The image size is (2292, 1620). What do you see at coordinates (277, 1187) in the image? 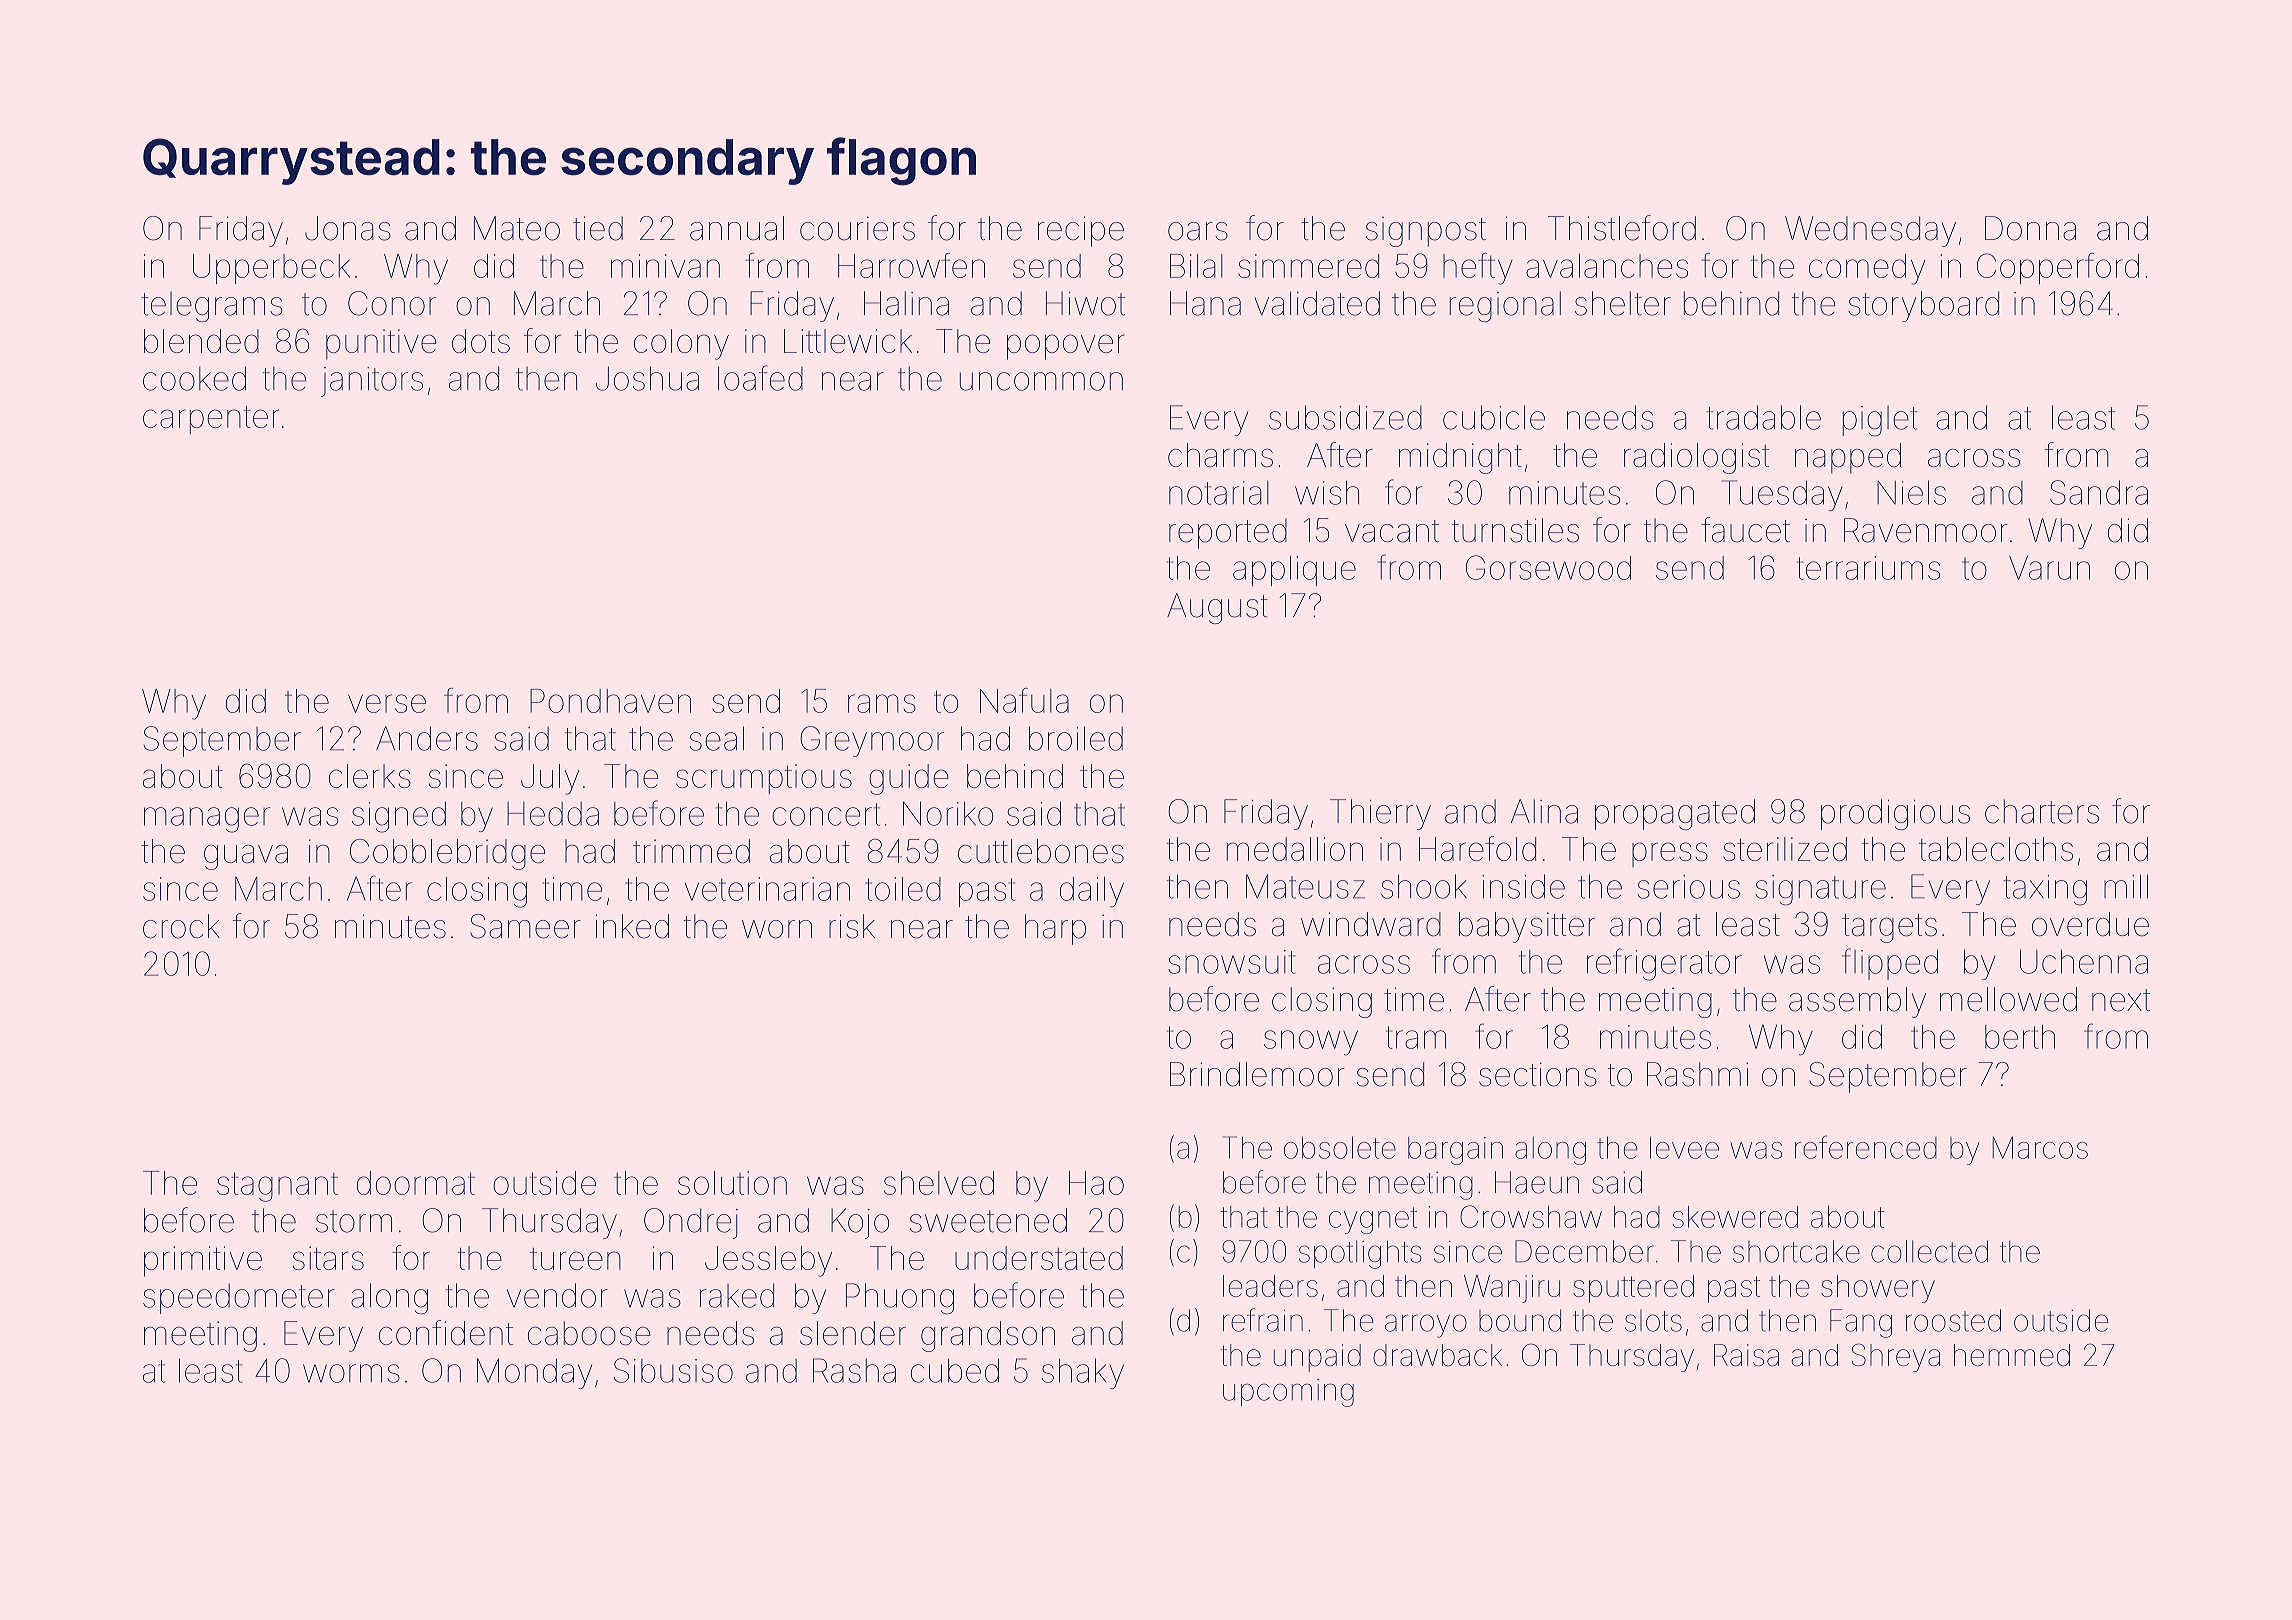
I see `stagnant` at bounding box center [277, 1187].
